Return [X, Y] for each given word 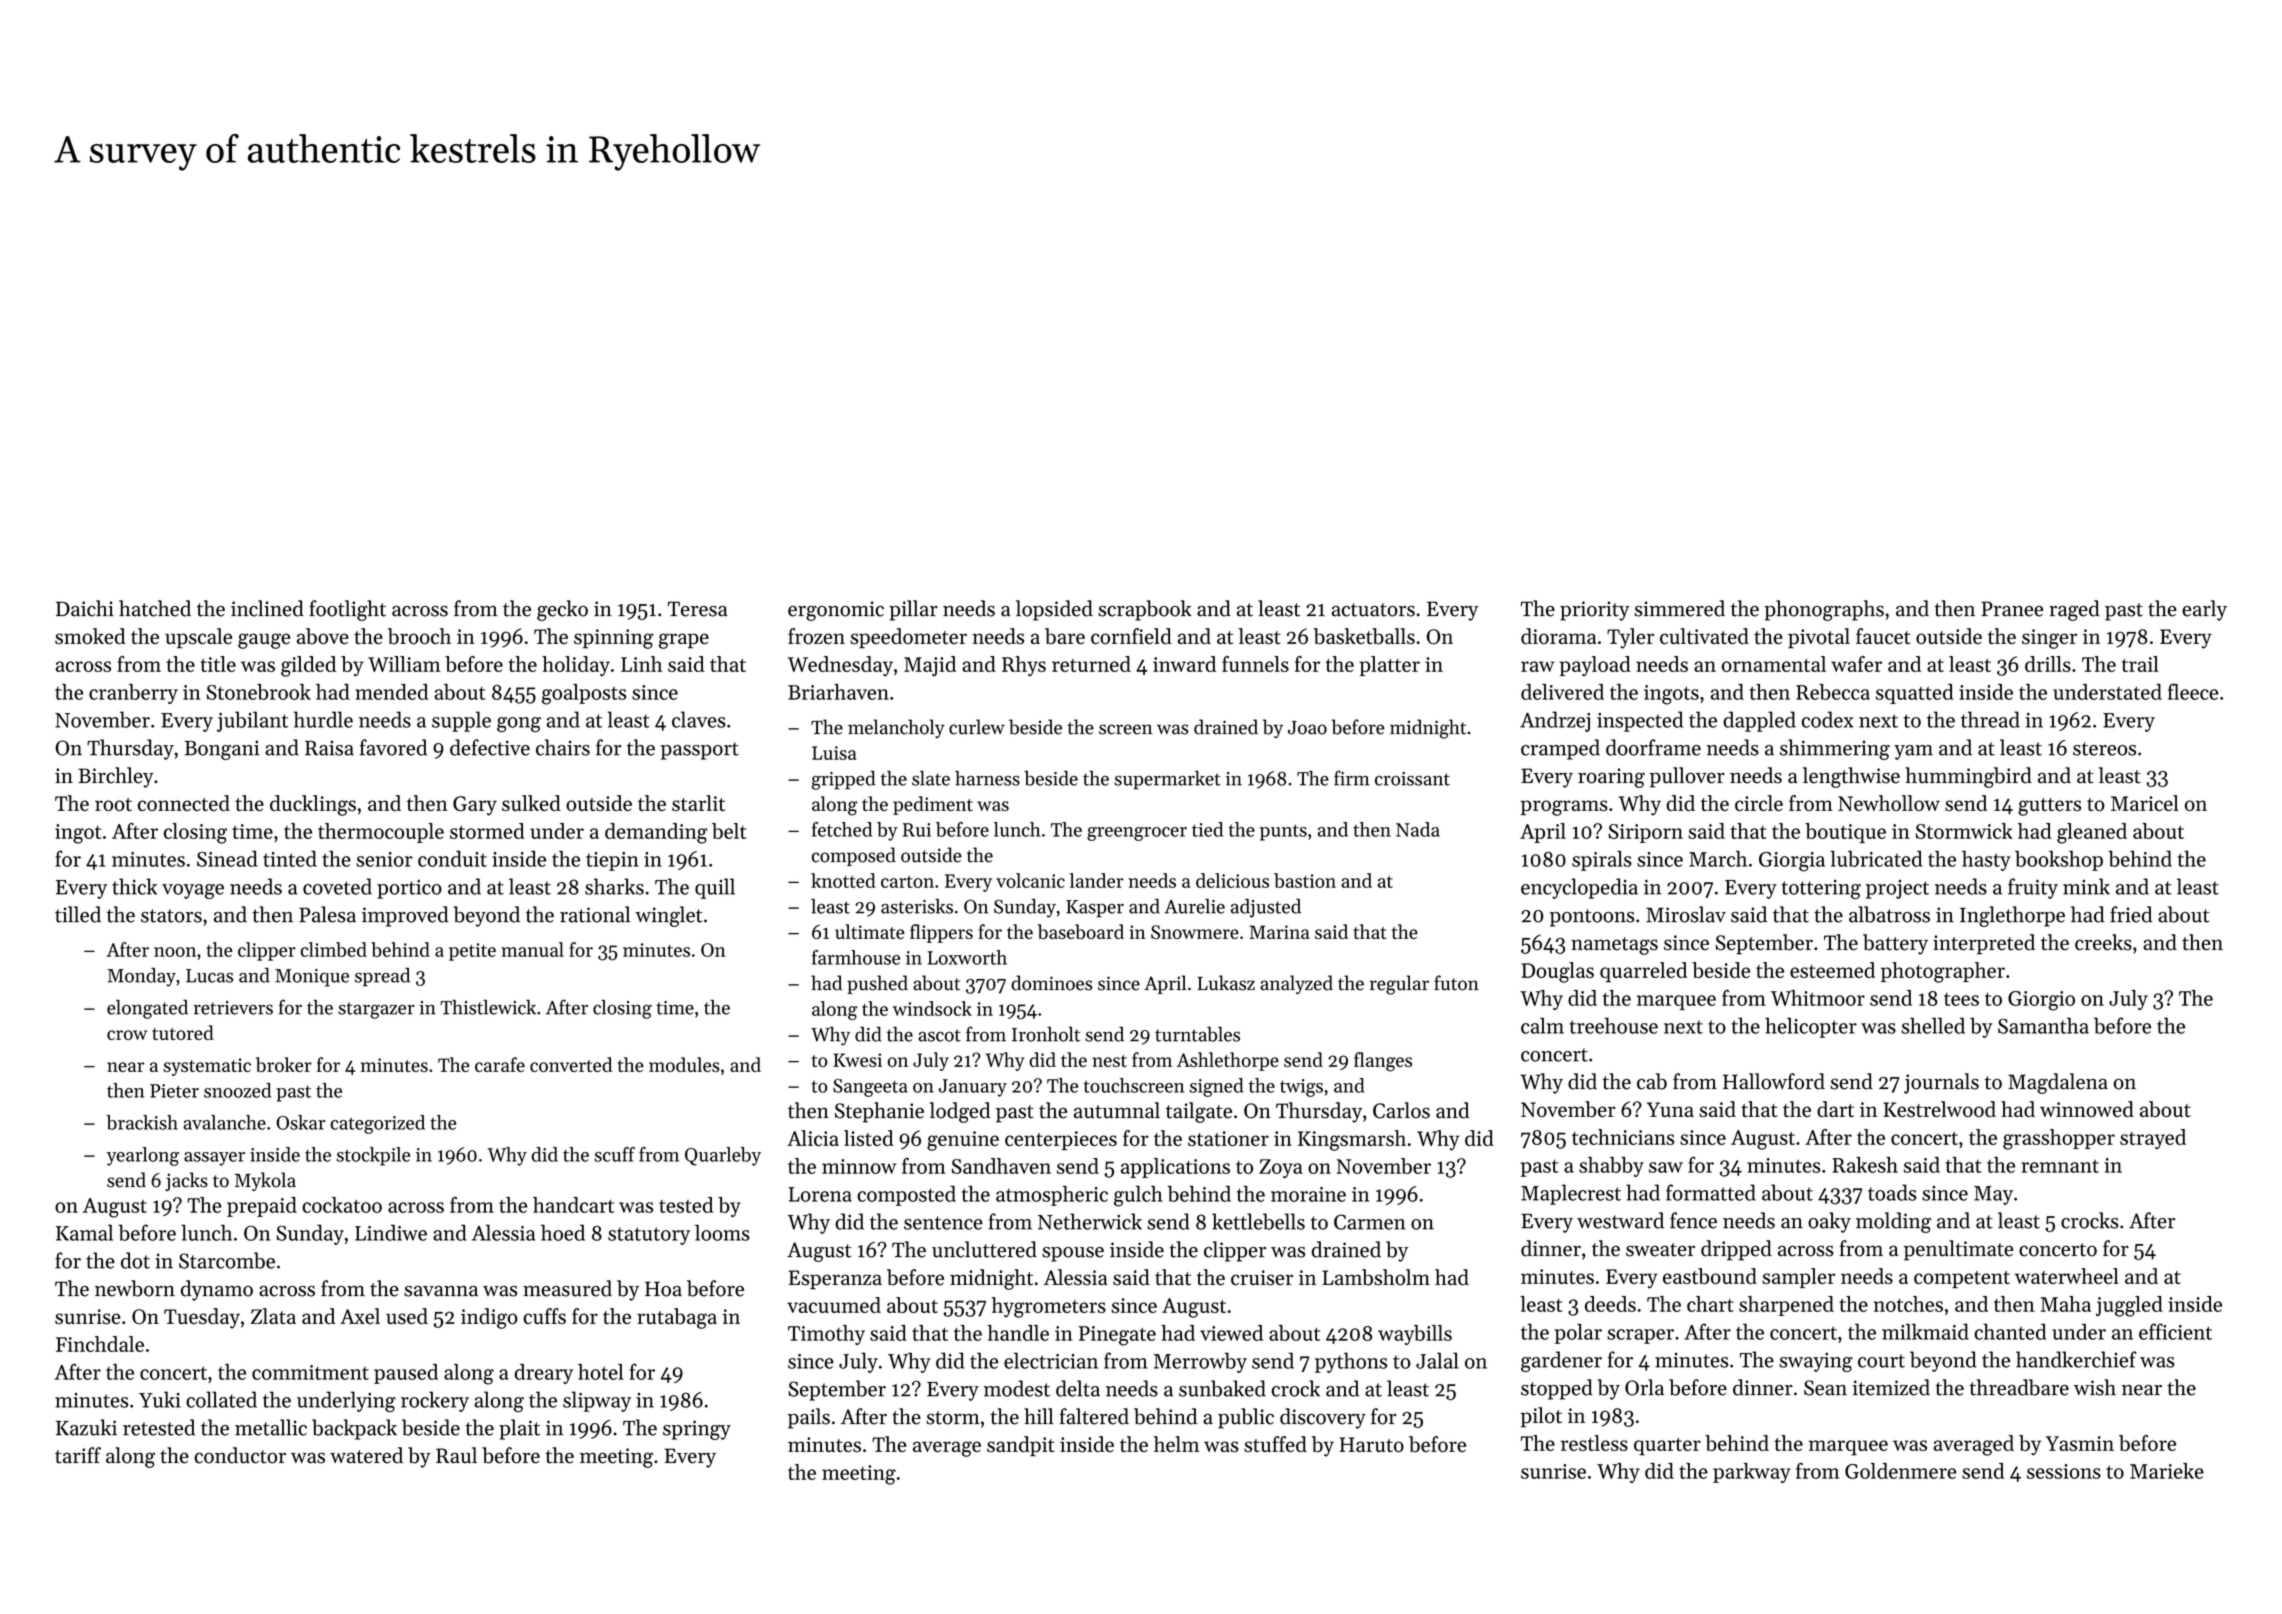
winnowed [2087, 1109]
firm [1352, 778]
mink [2086, 886]
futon [1456, 983]
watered [366, 1455]
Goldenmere [1900, 1471]
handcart [573, 1205]
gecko [562, 610]
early [2204, 610]
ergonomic [836, 611]
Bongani [221, 750]
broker [284, 1064]
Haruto [1372, 1444]
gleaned [2092, 833]
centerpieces [1061, 1140]
